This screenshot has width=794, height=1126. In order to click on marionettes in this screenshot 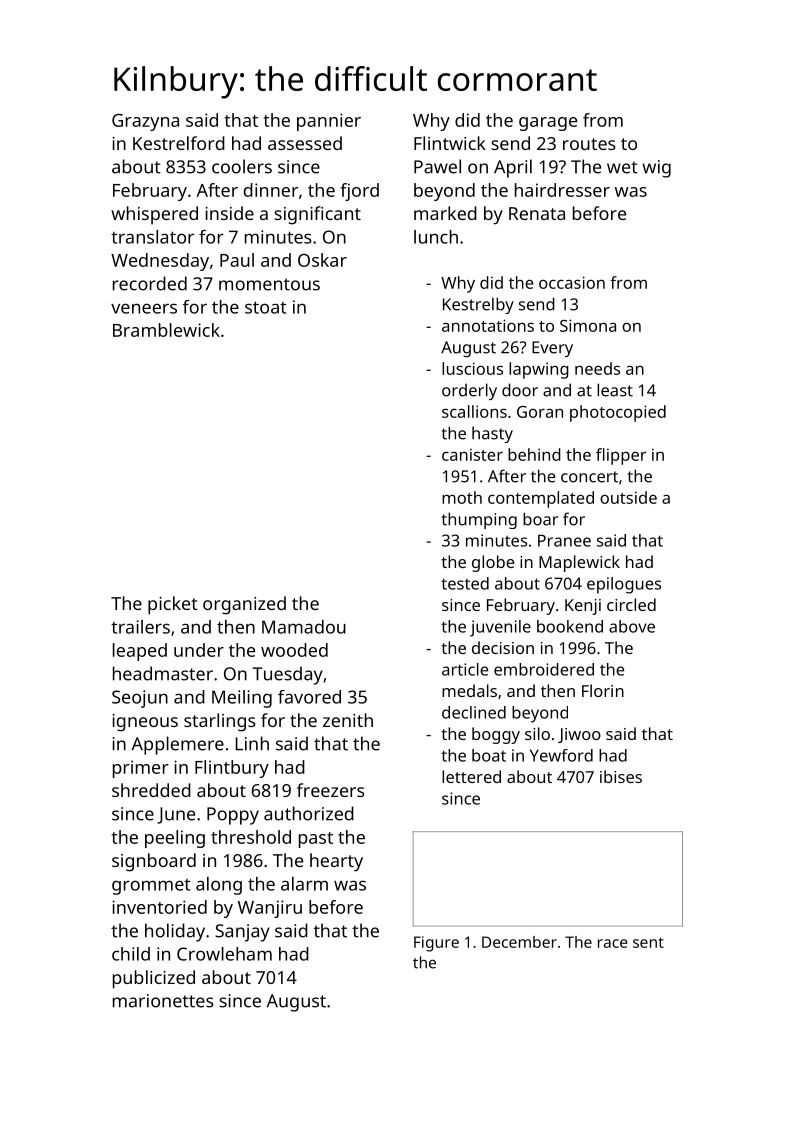, I will do `click(163, 1001)`.
